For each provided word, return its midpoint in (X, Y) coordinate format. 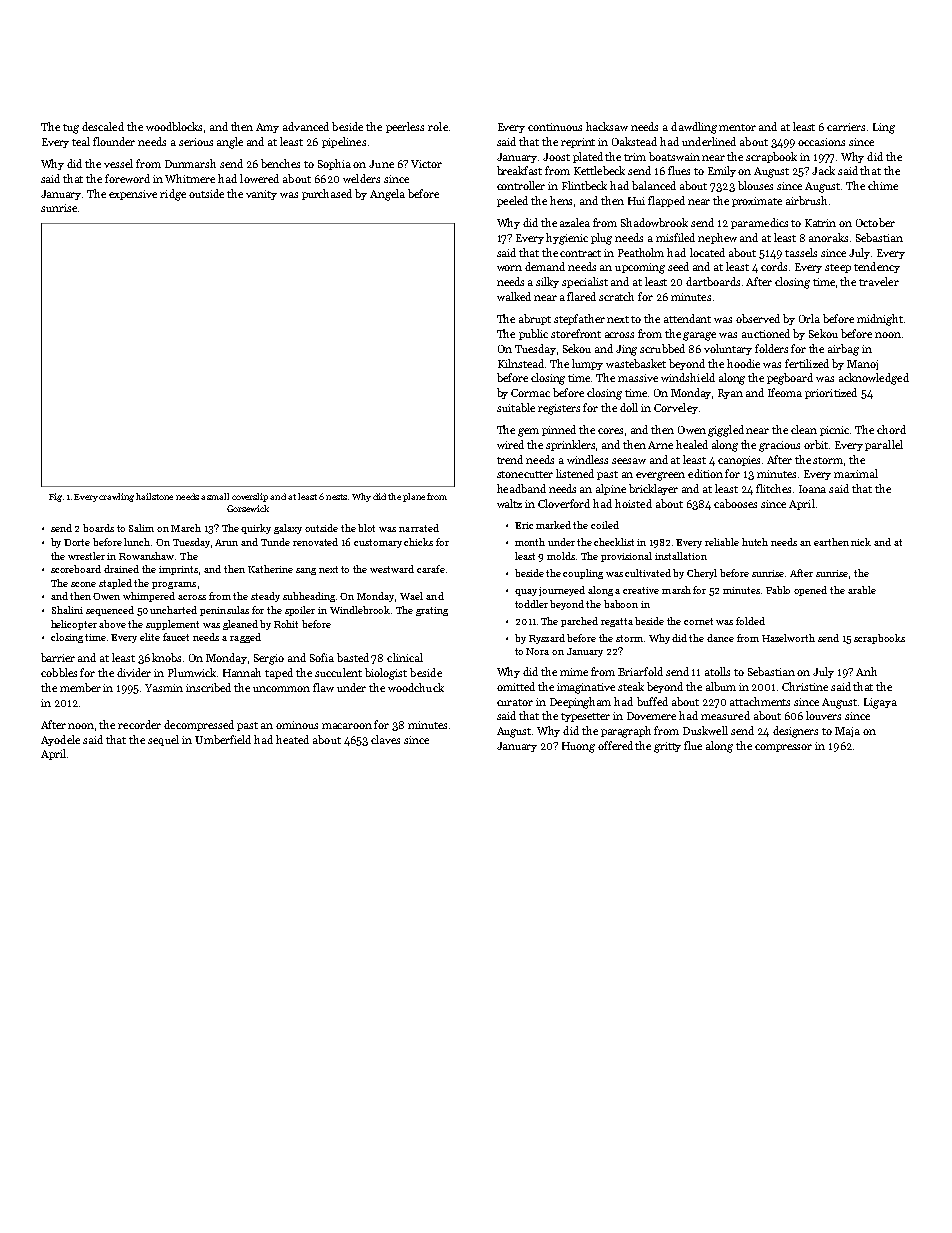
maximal (856, 473)
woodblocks (174, 126)
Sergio (269, 659)
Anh (866, 671)
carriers (846, 127)
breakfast (519, 170)
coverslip (250, 497)
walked (514, 296)
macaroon (347, 726)
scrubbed (662, 348)
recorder (139, 724)
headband (521, 488)
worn (509, 268)
